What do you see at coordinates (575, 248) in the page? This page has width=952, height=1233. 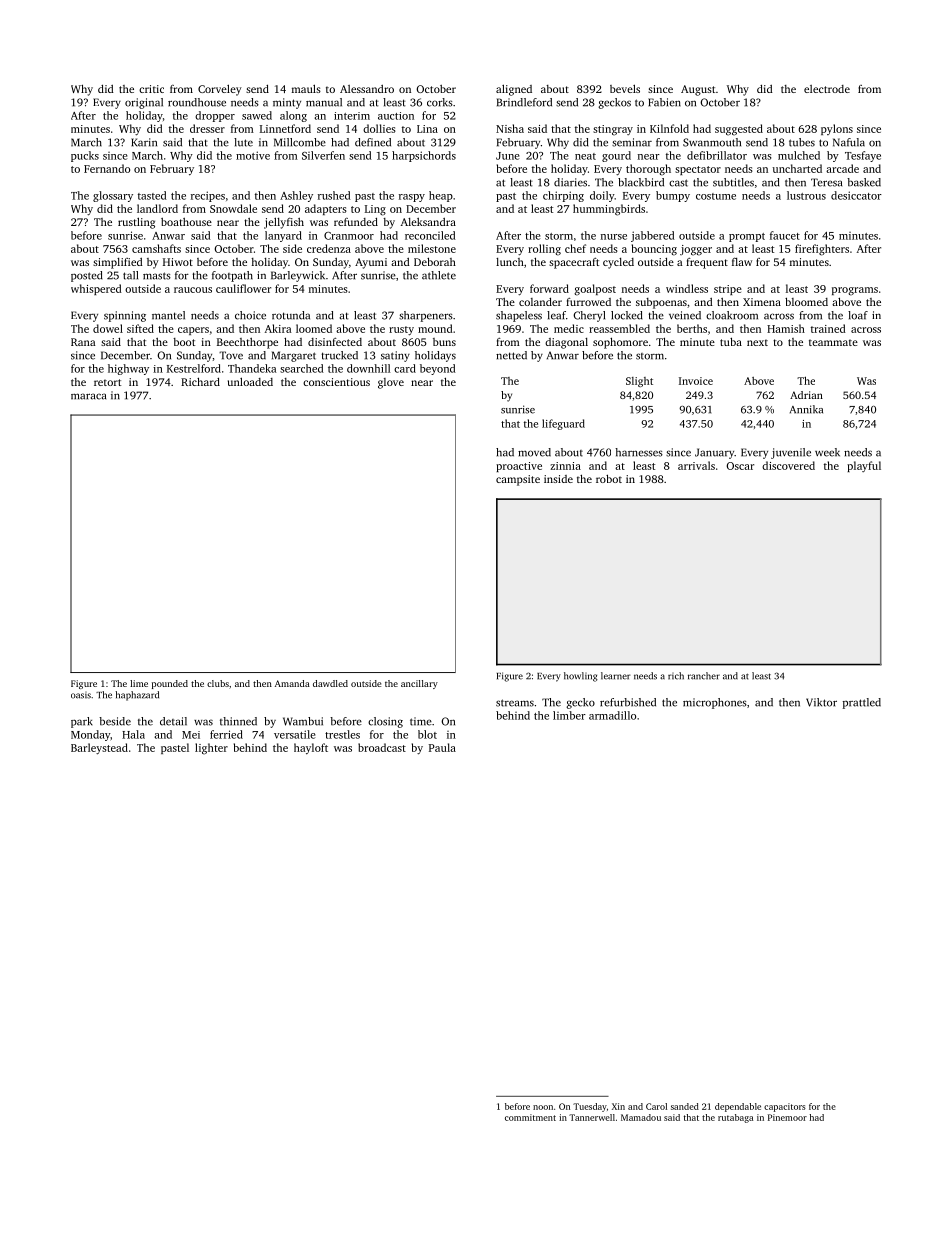 I see `chef` at bounding box center [575, 248].
